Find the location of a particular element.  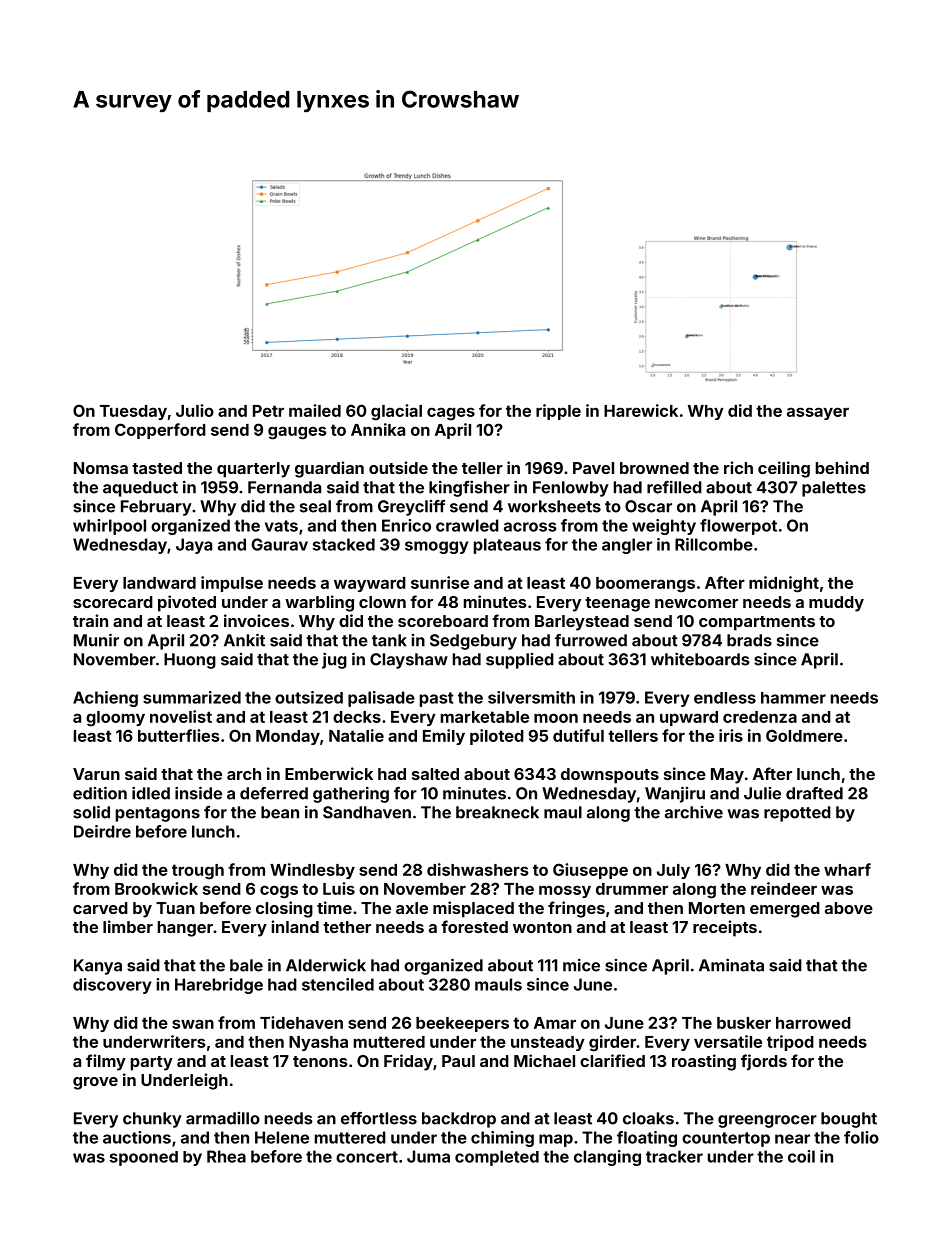

Barleystead is located at coordinates (582, 623).
